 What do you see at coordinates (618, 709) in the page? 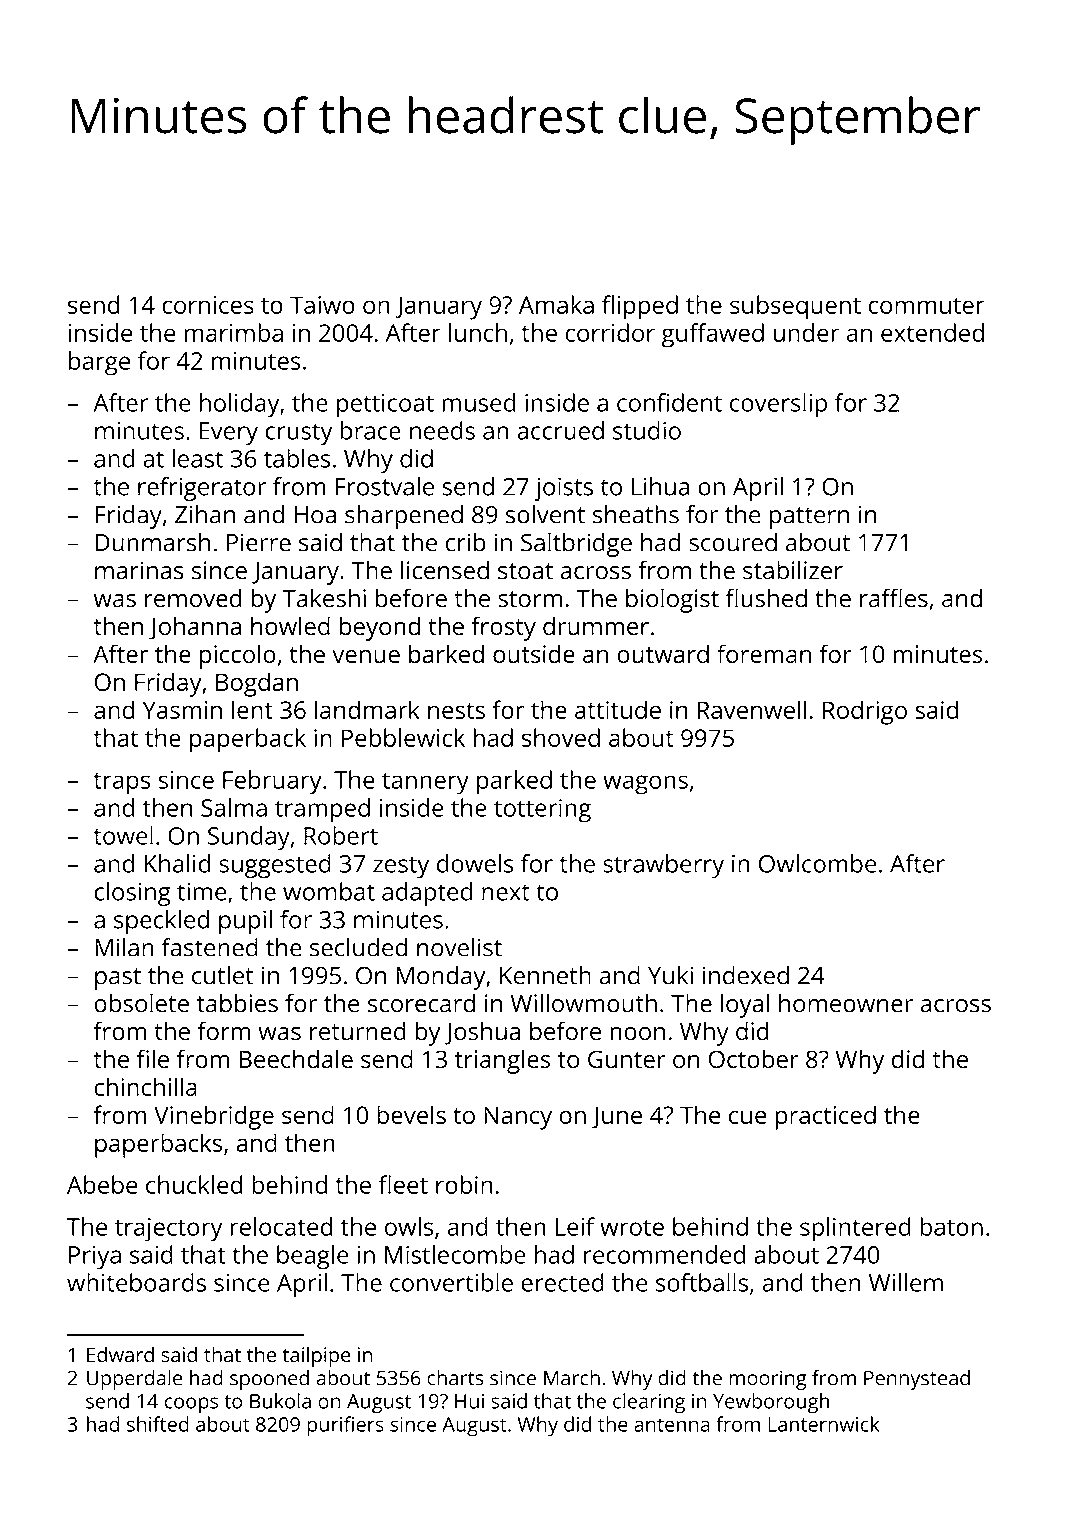
I see `attitude` at bounding box center [618, 709].
